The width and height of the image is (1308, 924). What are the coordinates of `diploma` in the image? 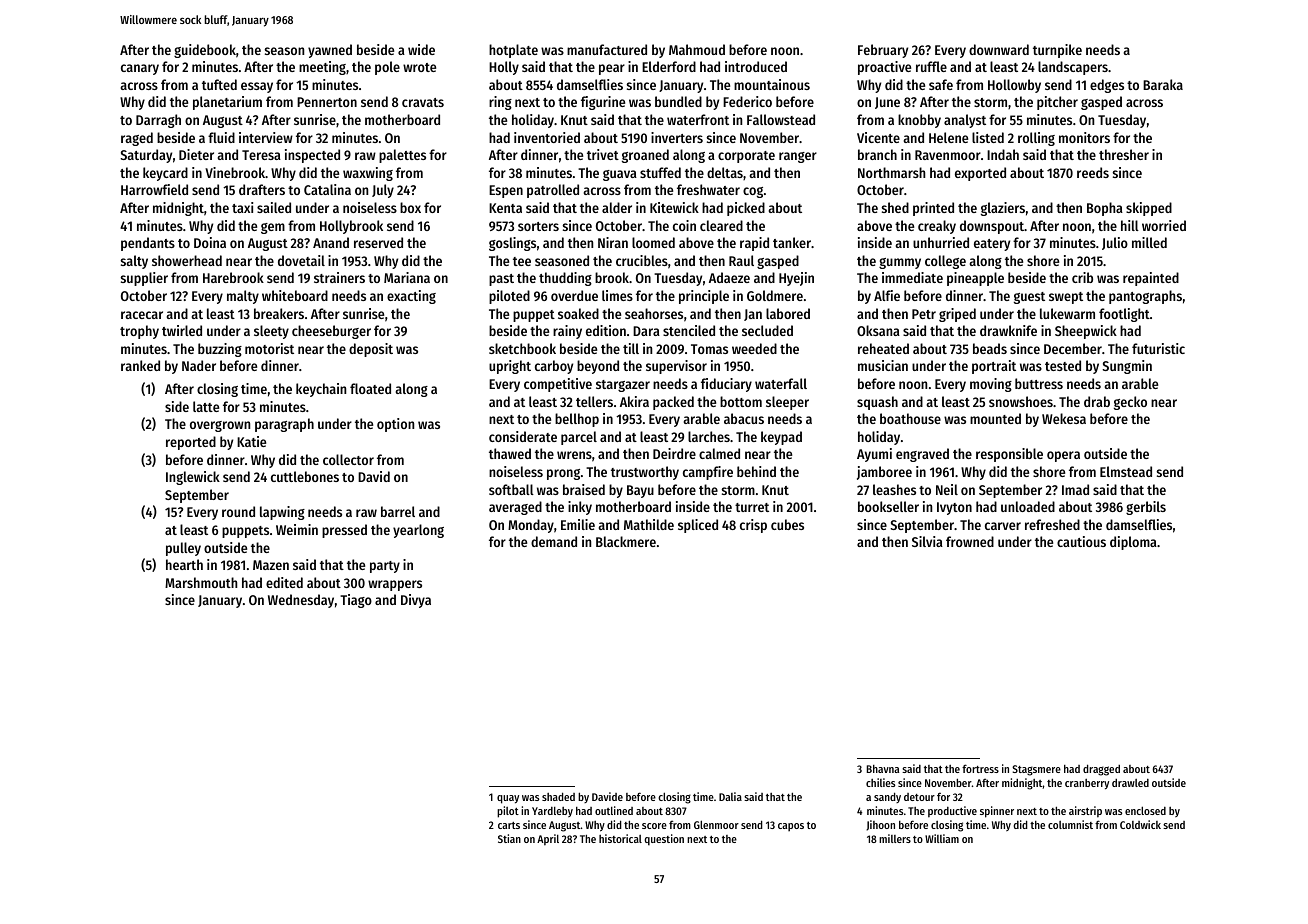 It's located at (1133, 543).
